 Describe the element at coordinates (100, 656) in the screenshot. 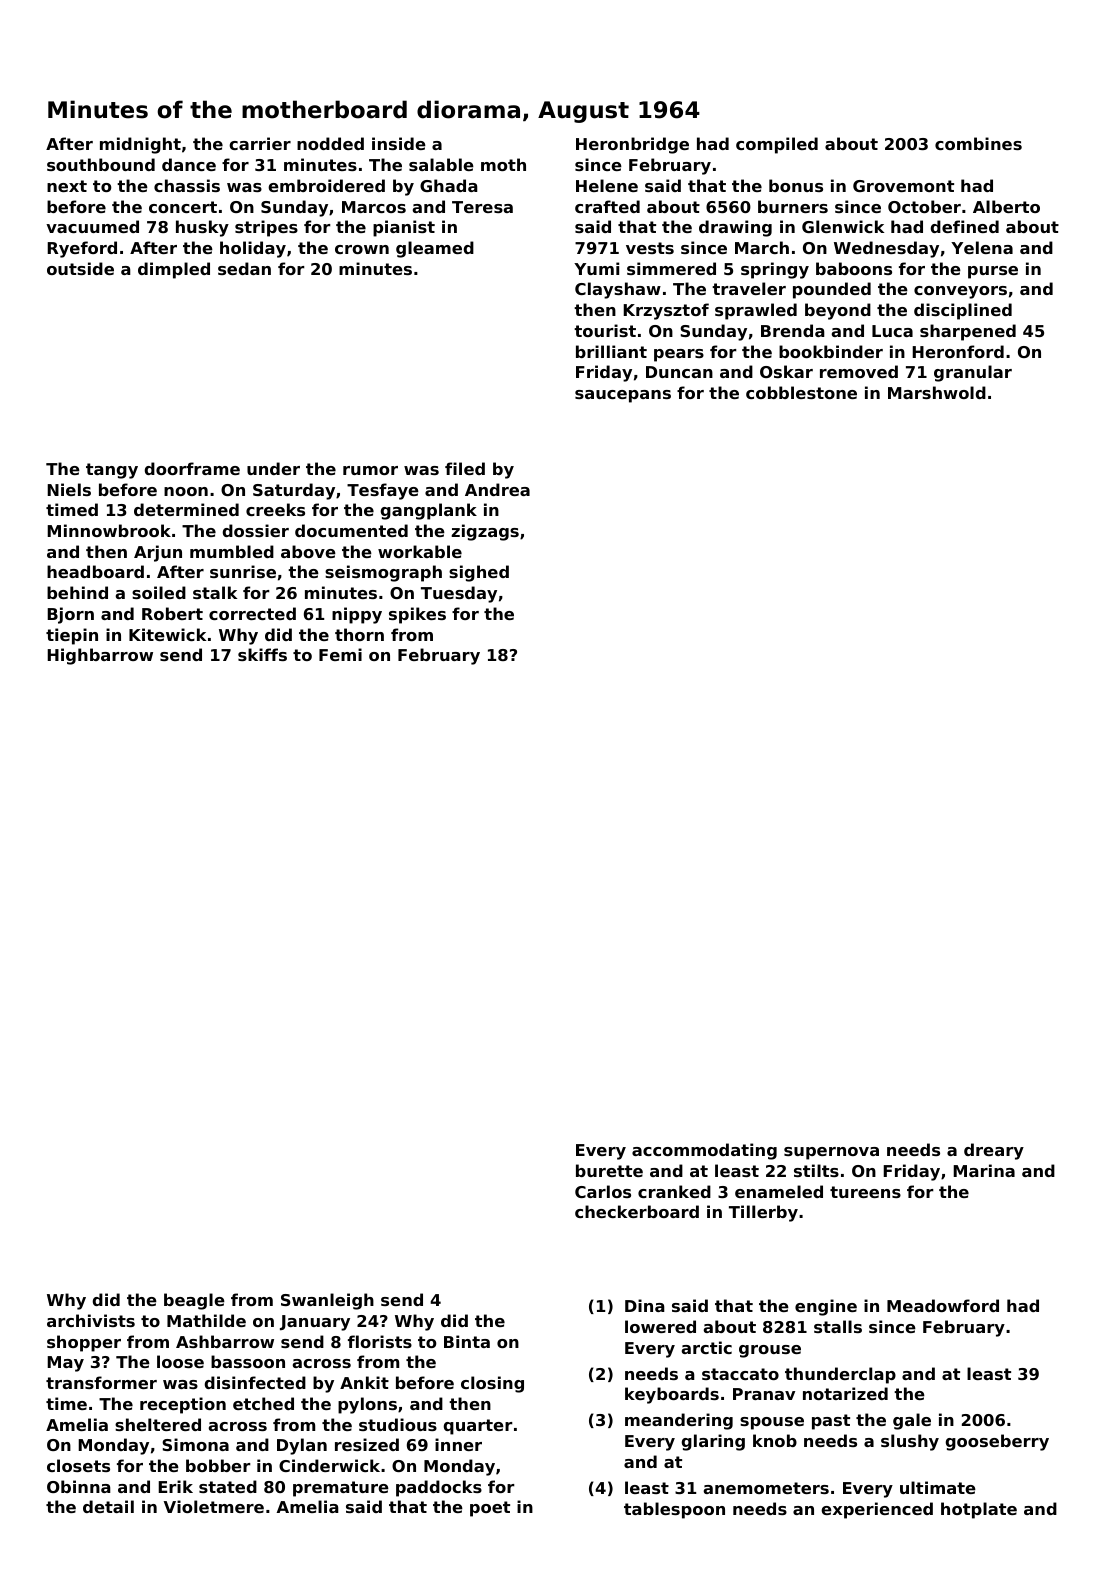

I see `Highbarrow` at that location.
